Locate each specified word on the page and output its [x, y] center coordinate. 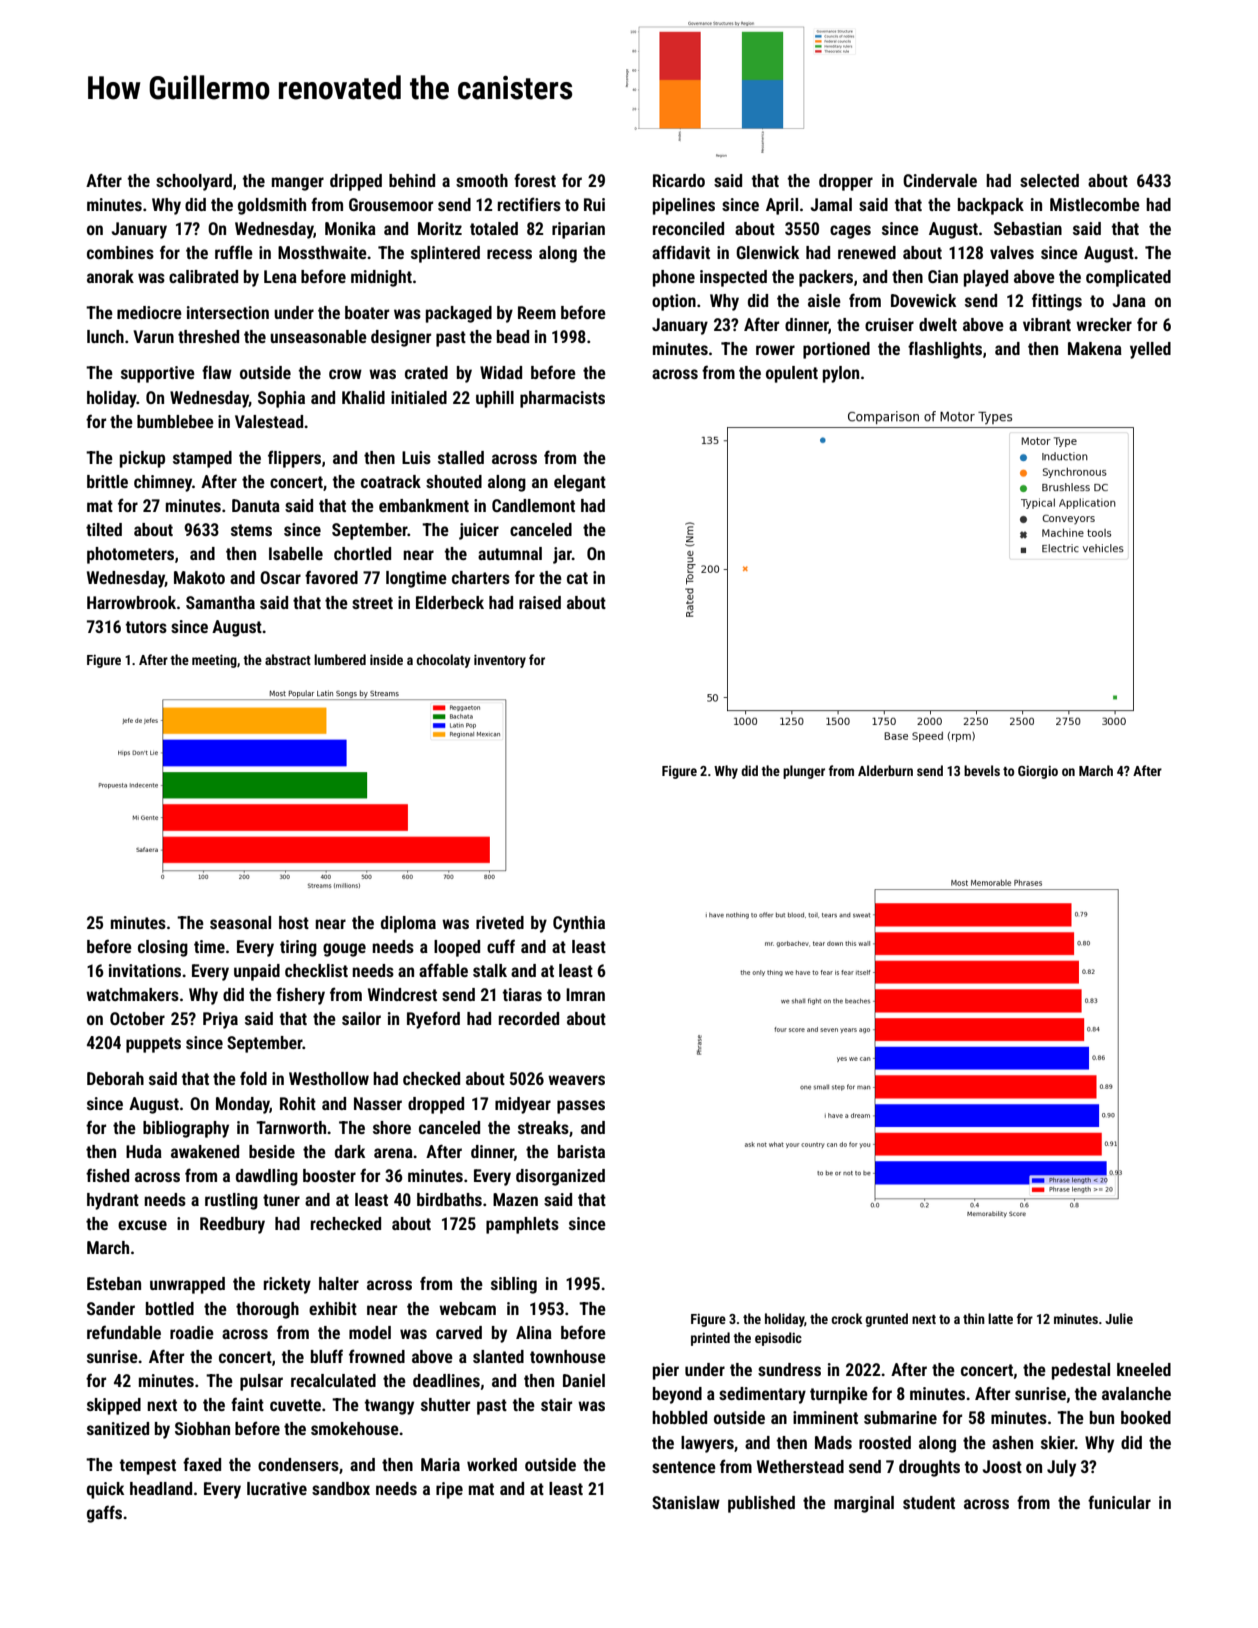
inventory [500, 661]
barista [581, 1151]
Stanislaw [686, 1502]
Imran [585, 994]
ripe [449, 1490]
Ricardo [679, 180]
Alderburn [885, 770]
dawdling [267, 1177]
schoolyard [194, 182]
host [294, 922]
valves [1012, 252]
